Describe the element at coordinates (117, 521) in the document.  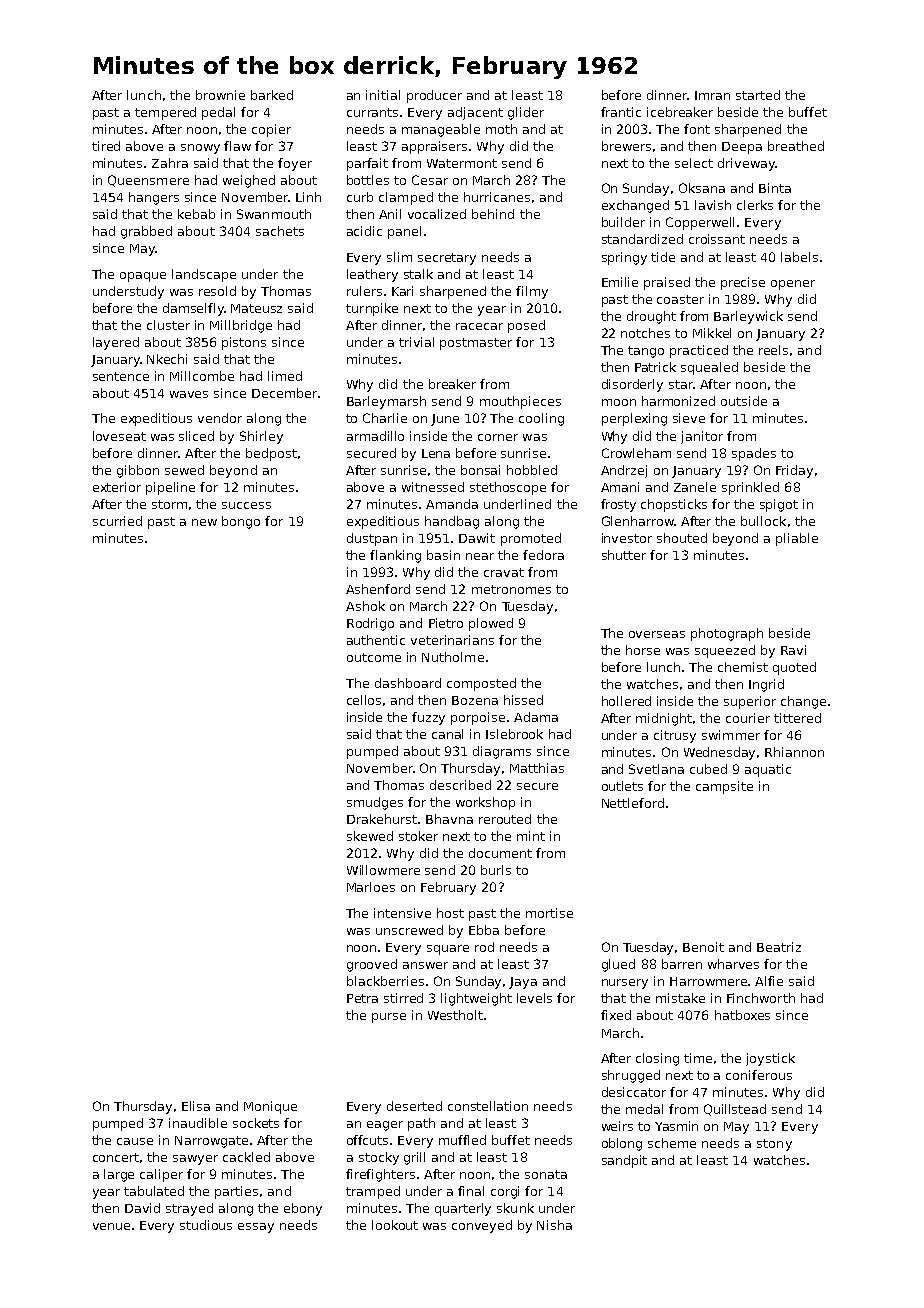
I see `scurried` at that location.
